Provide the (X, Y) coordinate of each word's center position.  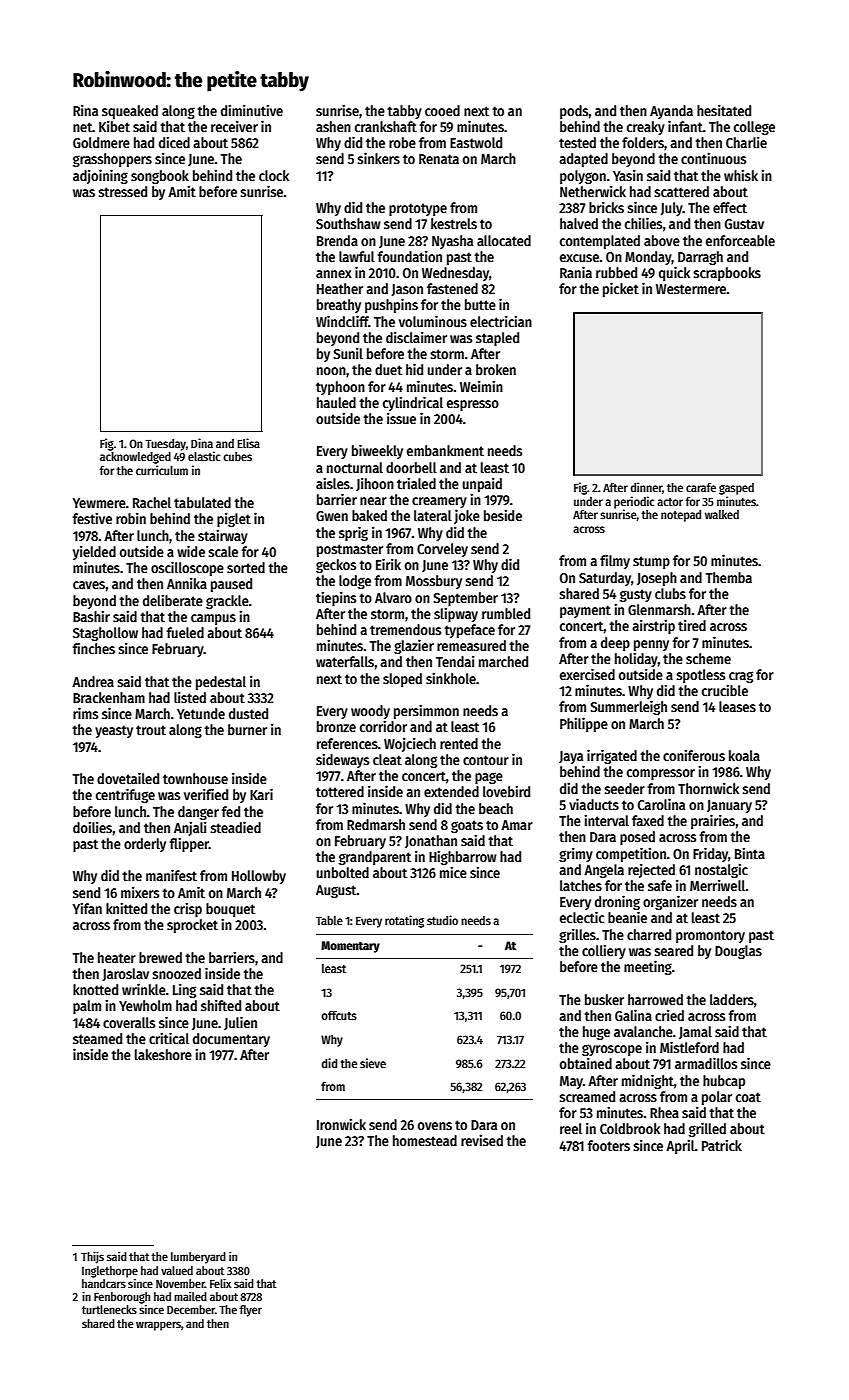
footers (608, 1145)
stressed (122, 191)
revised (482, 1140)
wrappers (158, 1326)
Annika (187, 583)
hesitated (724, 110)
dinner (646, 487)
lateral (433, 515)
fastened (452, 288)
